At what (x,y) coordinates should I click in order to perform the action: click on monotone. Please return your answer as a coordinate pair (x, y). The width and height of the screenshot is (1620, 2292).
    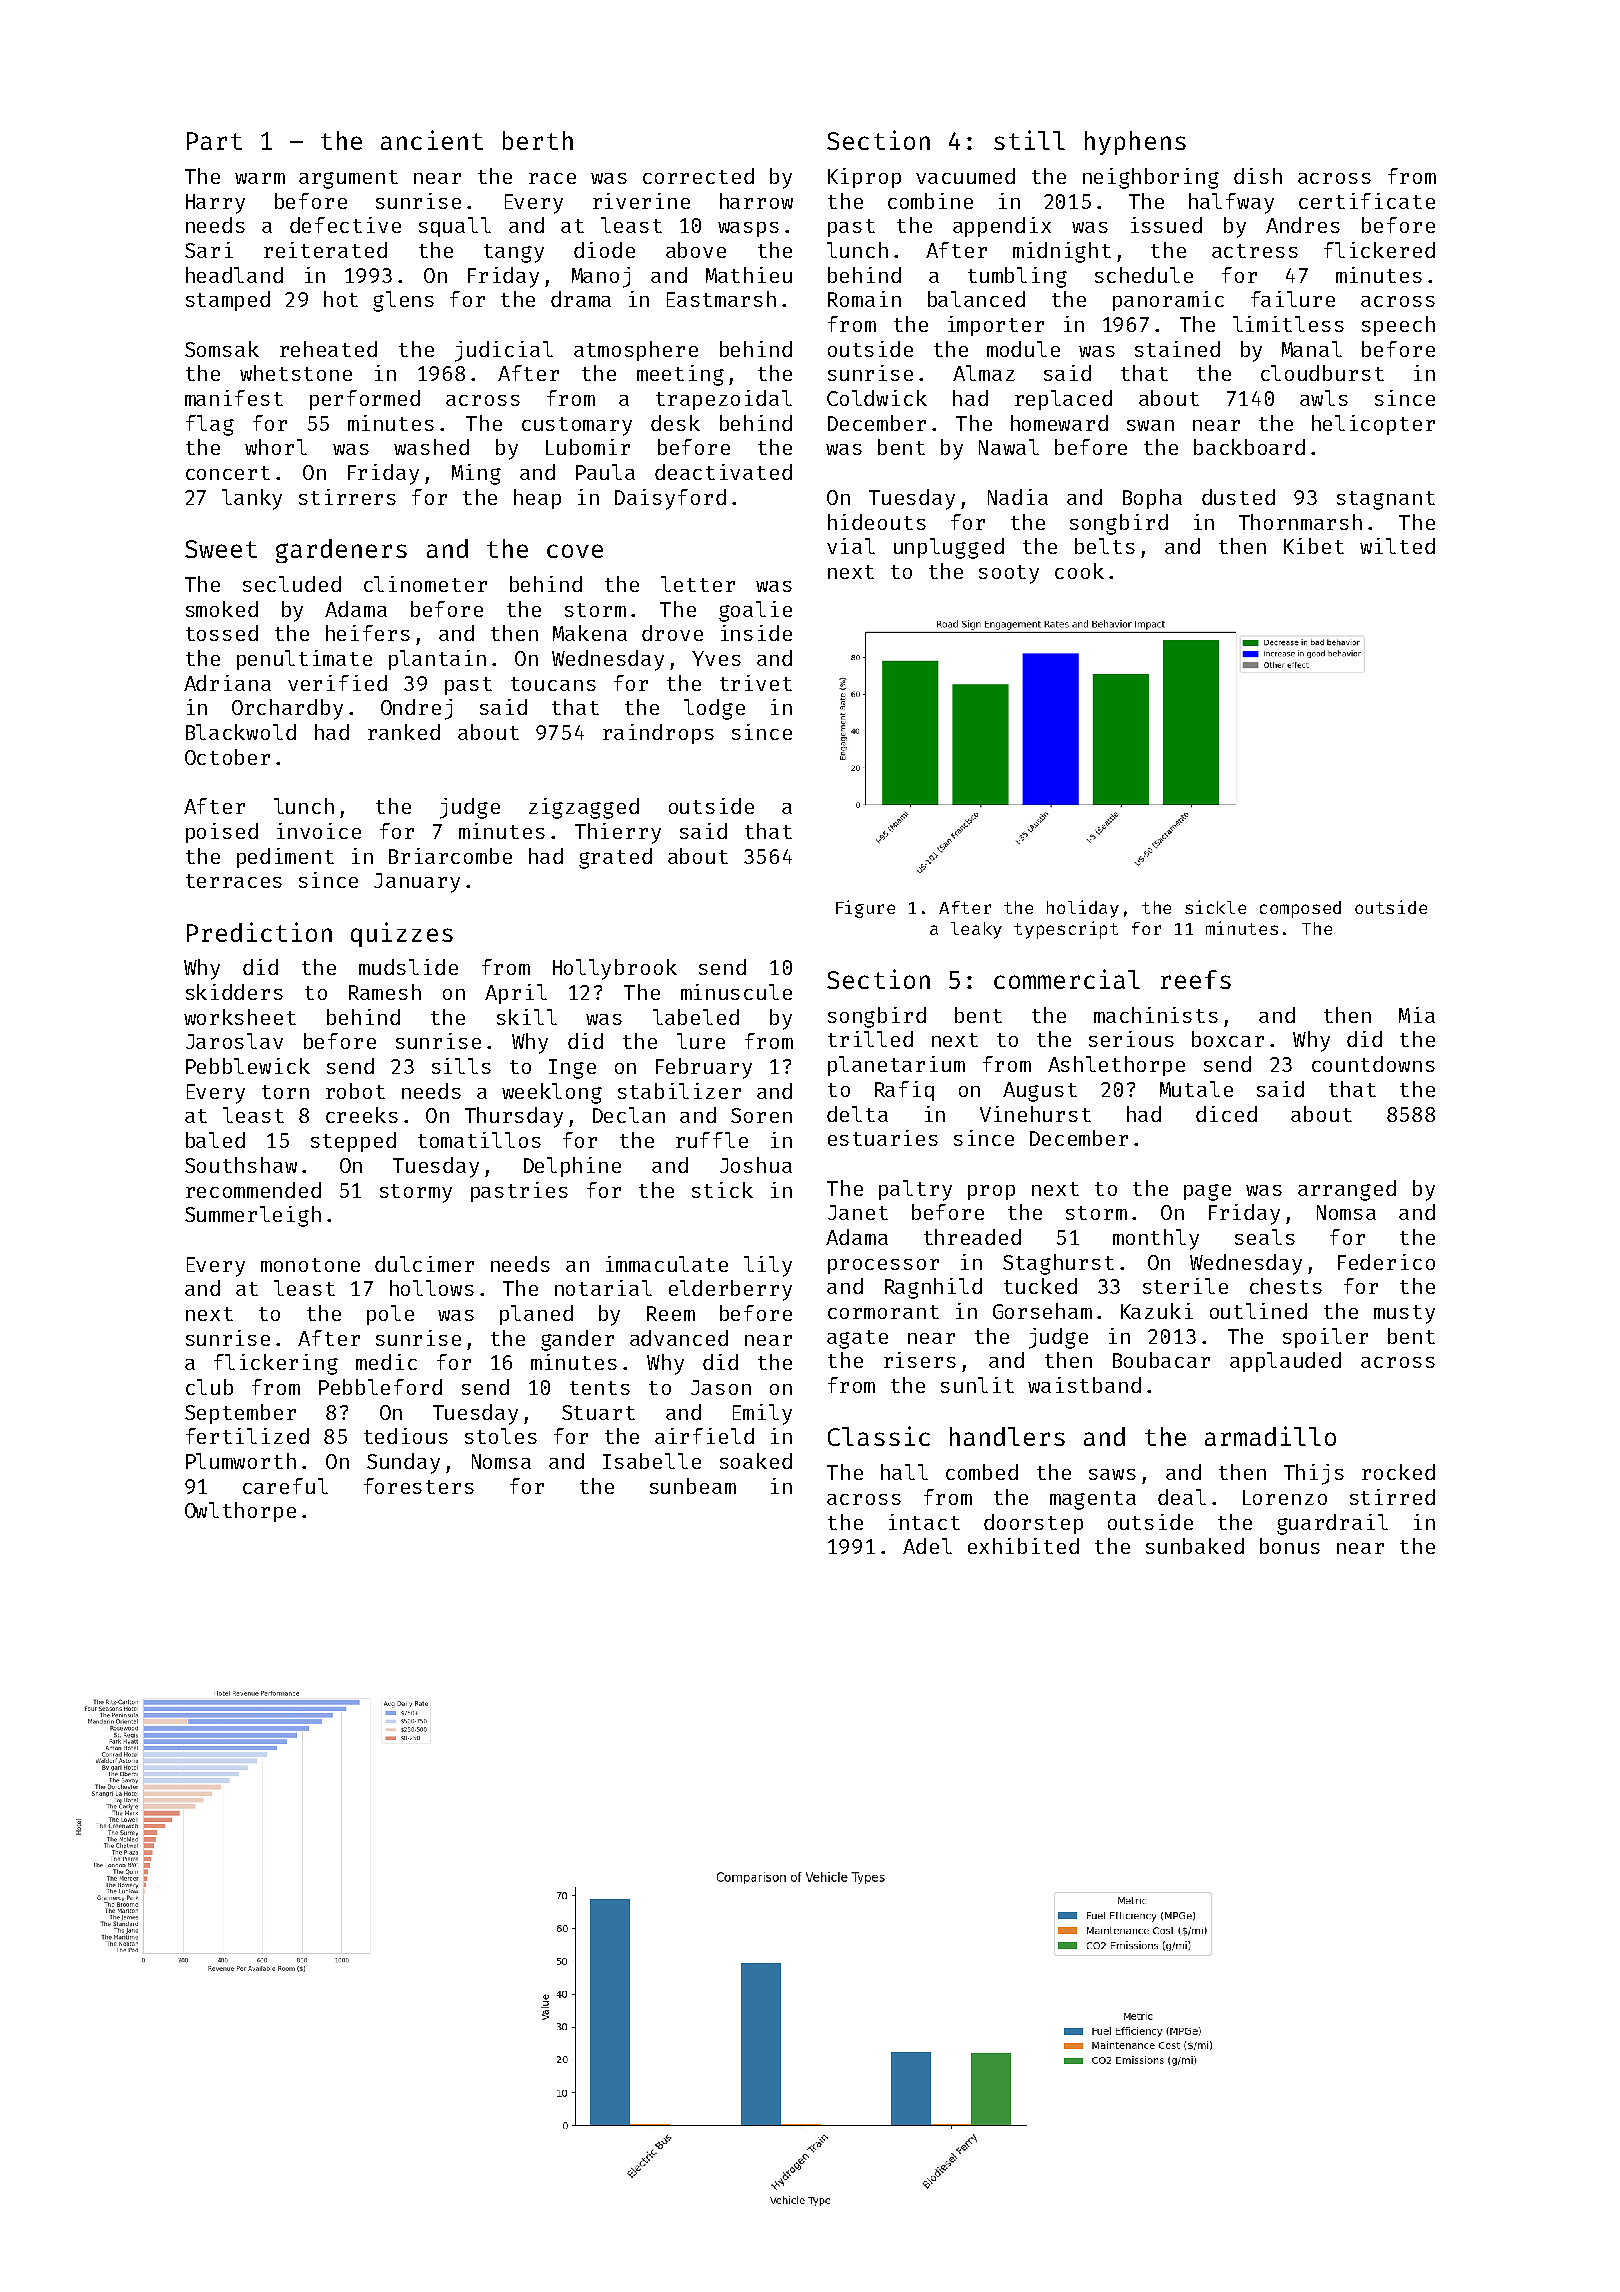
    Looking at the image, I should click on (310, 1265).
